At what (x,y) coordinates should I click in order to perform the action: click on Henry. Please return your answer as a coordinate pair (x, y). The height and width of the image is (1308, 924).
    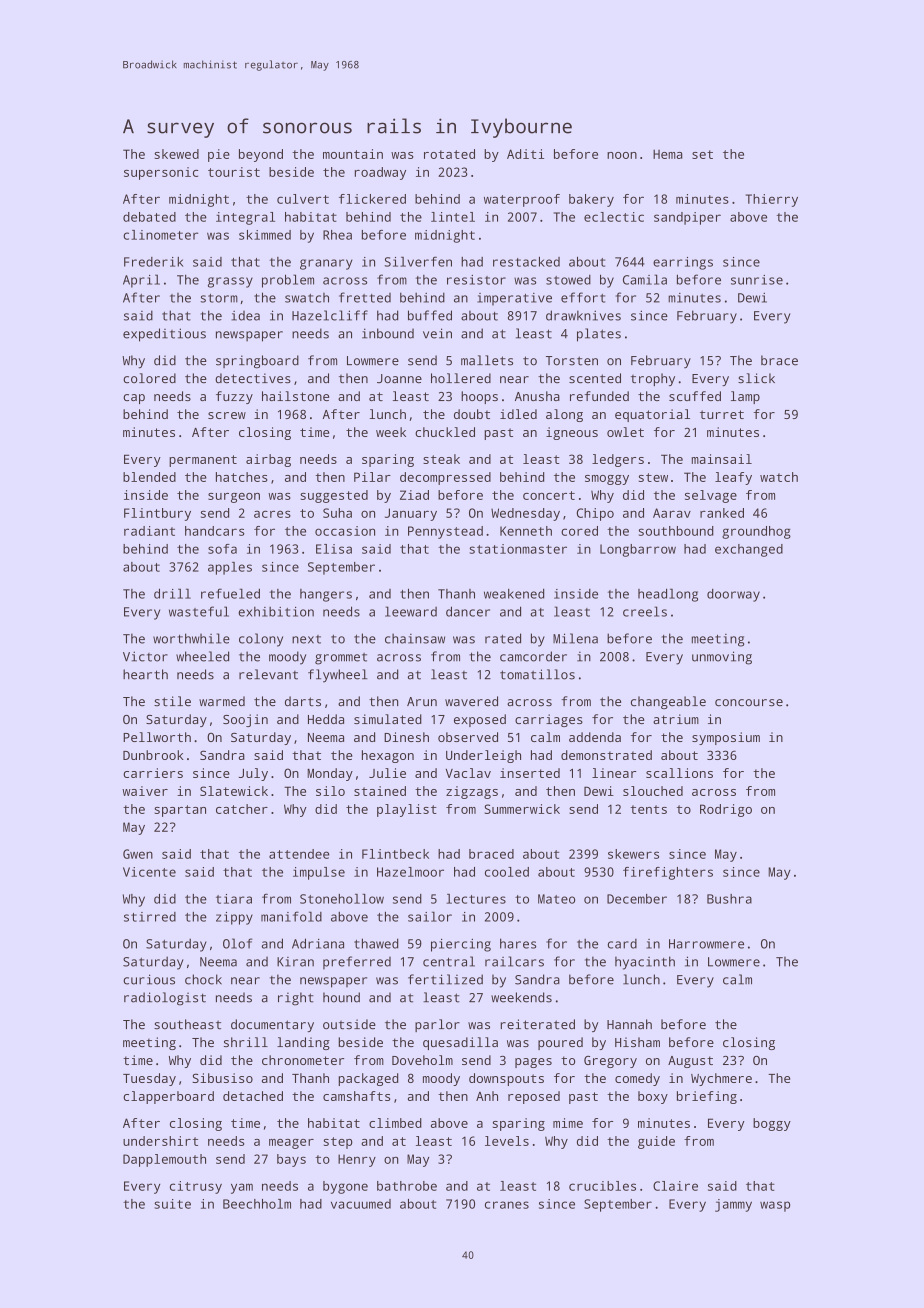
    Looking at the image, I should click on (357, 1160).
